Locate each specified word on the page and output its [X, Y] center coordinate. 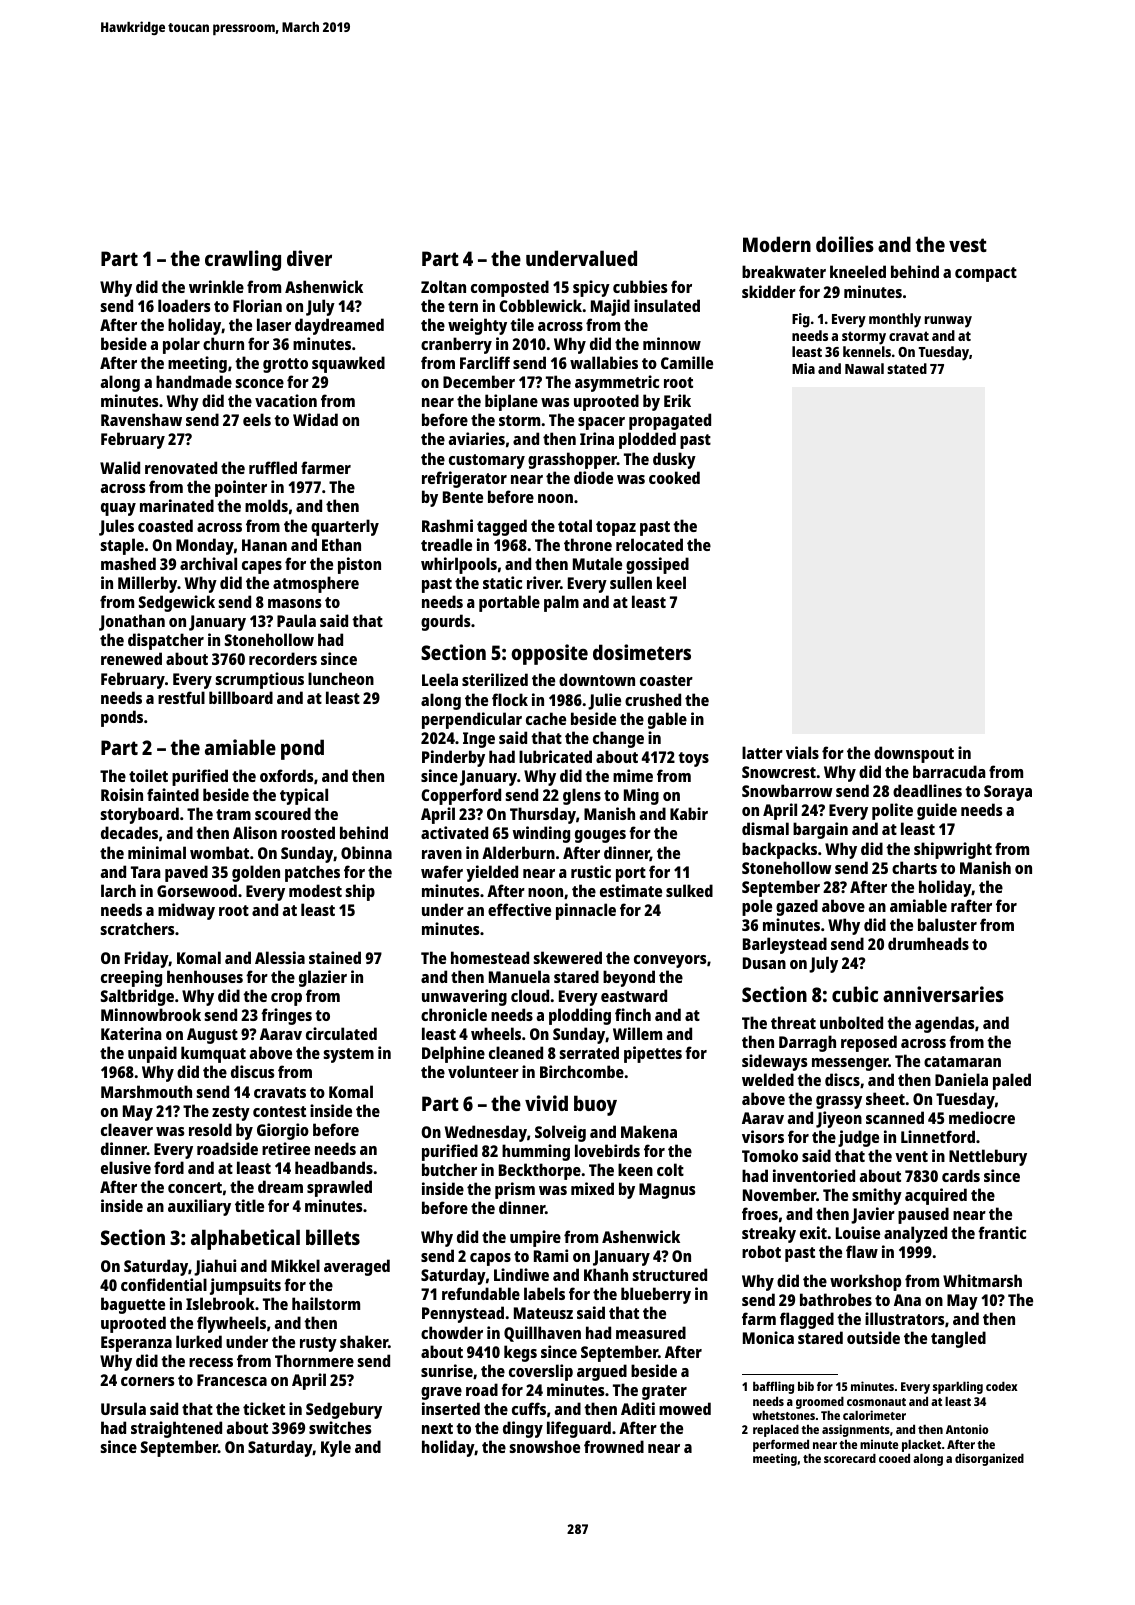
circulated [341, 1033]
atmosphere [316, 584]
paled [1012, 1081]
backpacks [779, 850]
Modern [777, 244]
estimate [631, 890]
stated [907, 368]
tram [233, 814]
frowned [614, 1446]
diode [593, 477]
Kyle [336, 1448]
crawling [243, 260]
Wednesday [486, 1133]
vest [968, 245]
